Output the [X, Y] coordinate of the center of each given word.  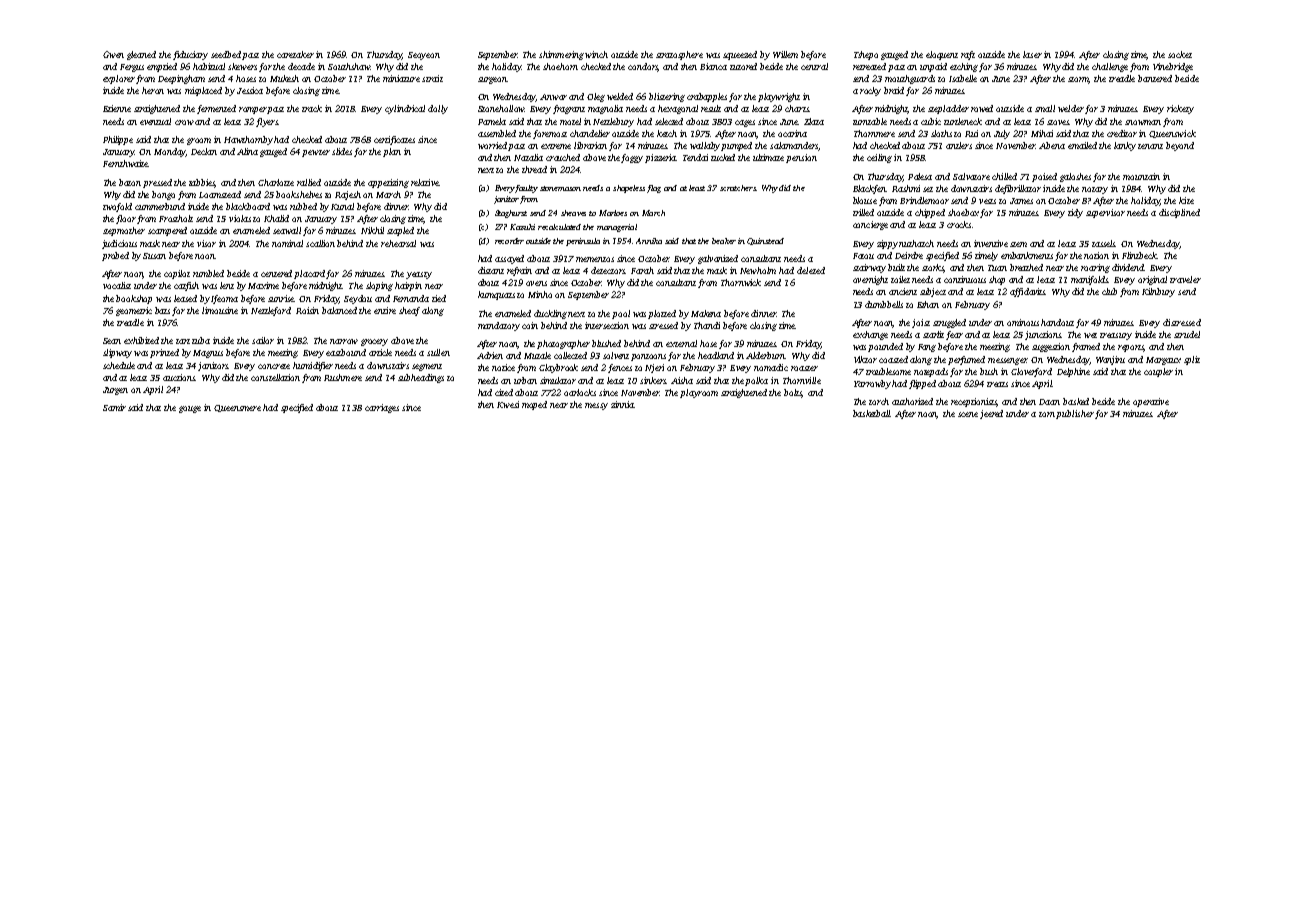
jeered [991, 414]
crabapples [707, 97]
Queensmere [237, 408]
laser [1032, 54]
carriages [382, 408]
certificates [394, 140]
